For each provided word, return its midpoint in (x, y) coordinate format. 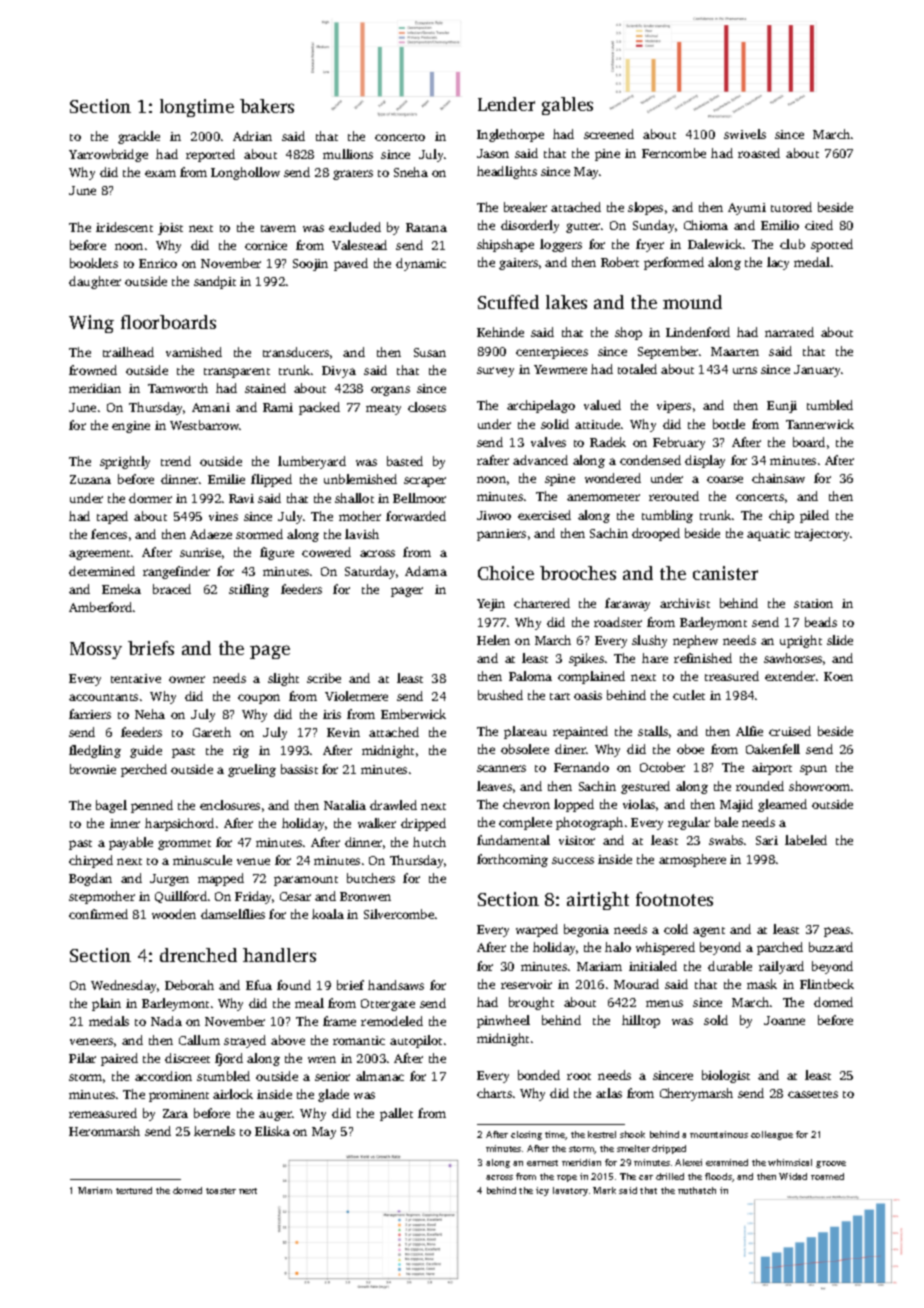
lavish (362, 534)
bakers (267, 106)
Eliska (272, 1131)
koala (328, 914)
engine (131, 427)
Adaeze (211, 534)
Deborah (189, 985)
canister (725, 573)
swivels (745, 134)
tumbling (667, 516)
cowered (326, 552)
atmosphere (692, 860)
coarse (725, 479)
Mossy (96, 650)
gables (567, 106)
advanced (540, 460)
